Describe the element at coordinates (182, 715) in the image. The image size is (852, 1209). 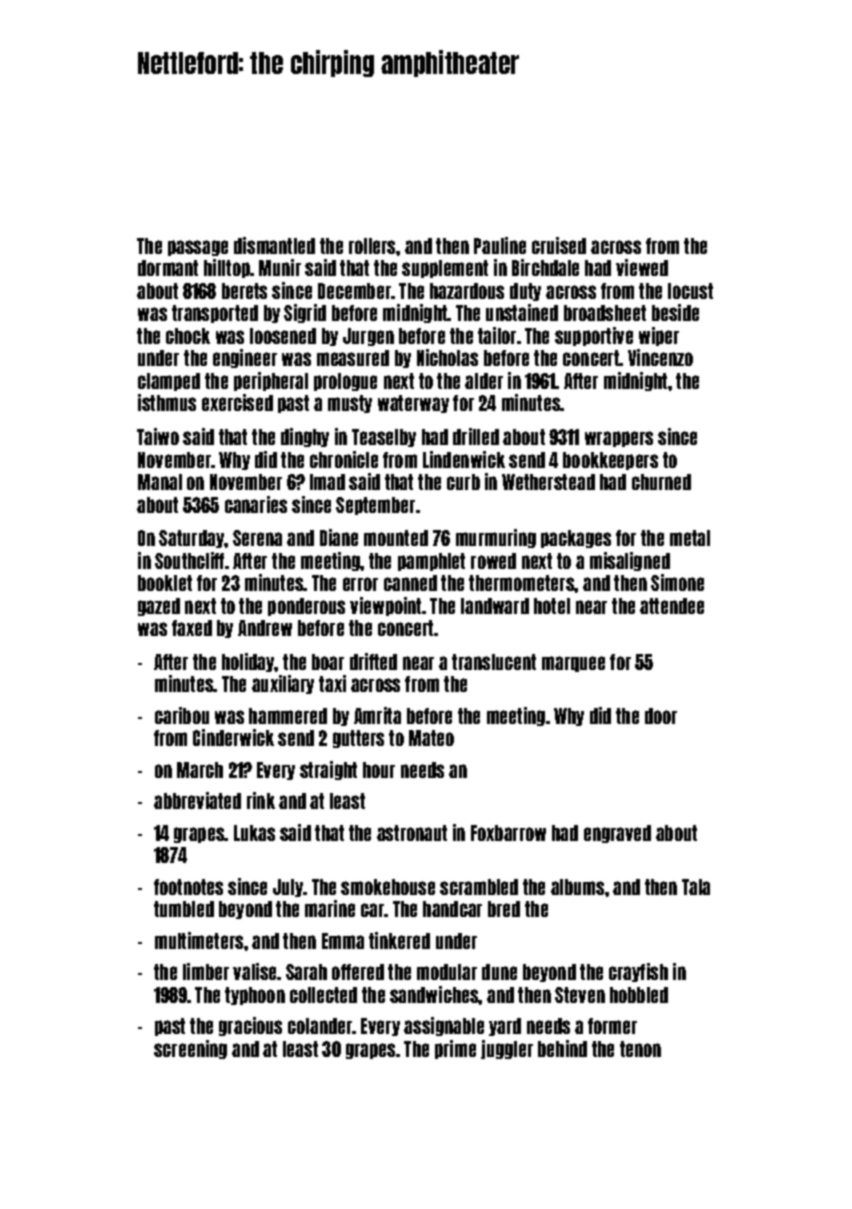
I see `caribou` at that location.
